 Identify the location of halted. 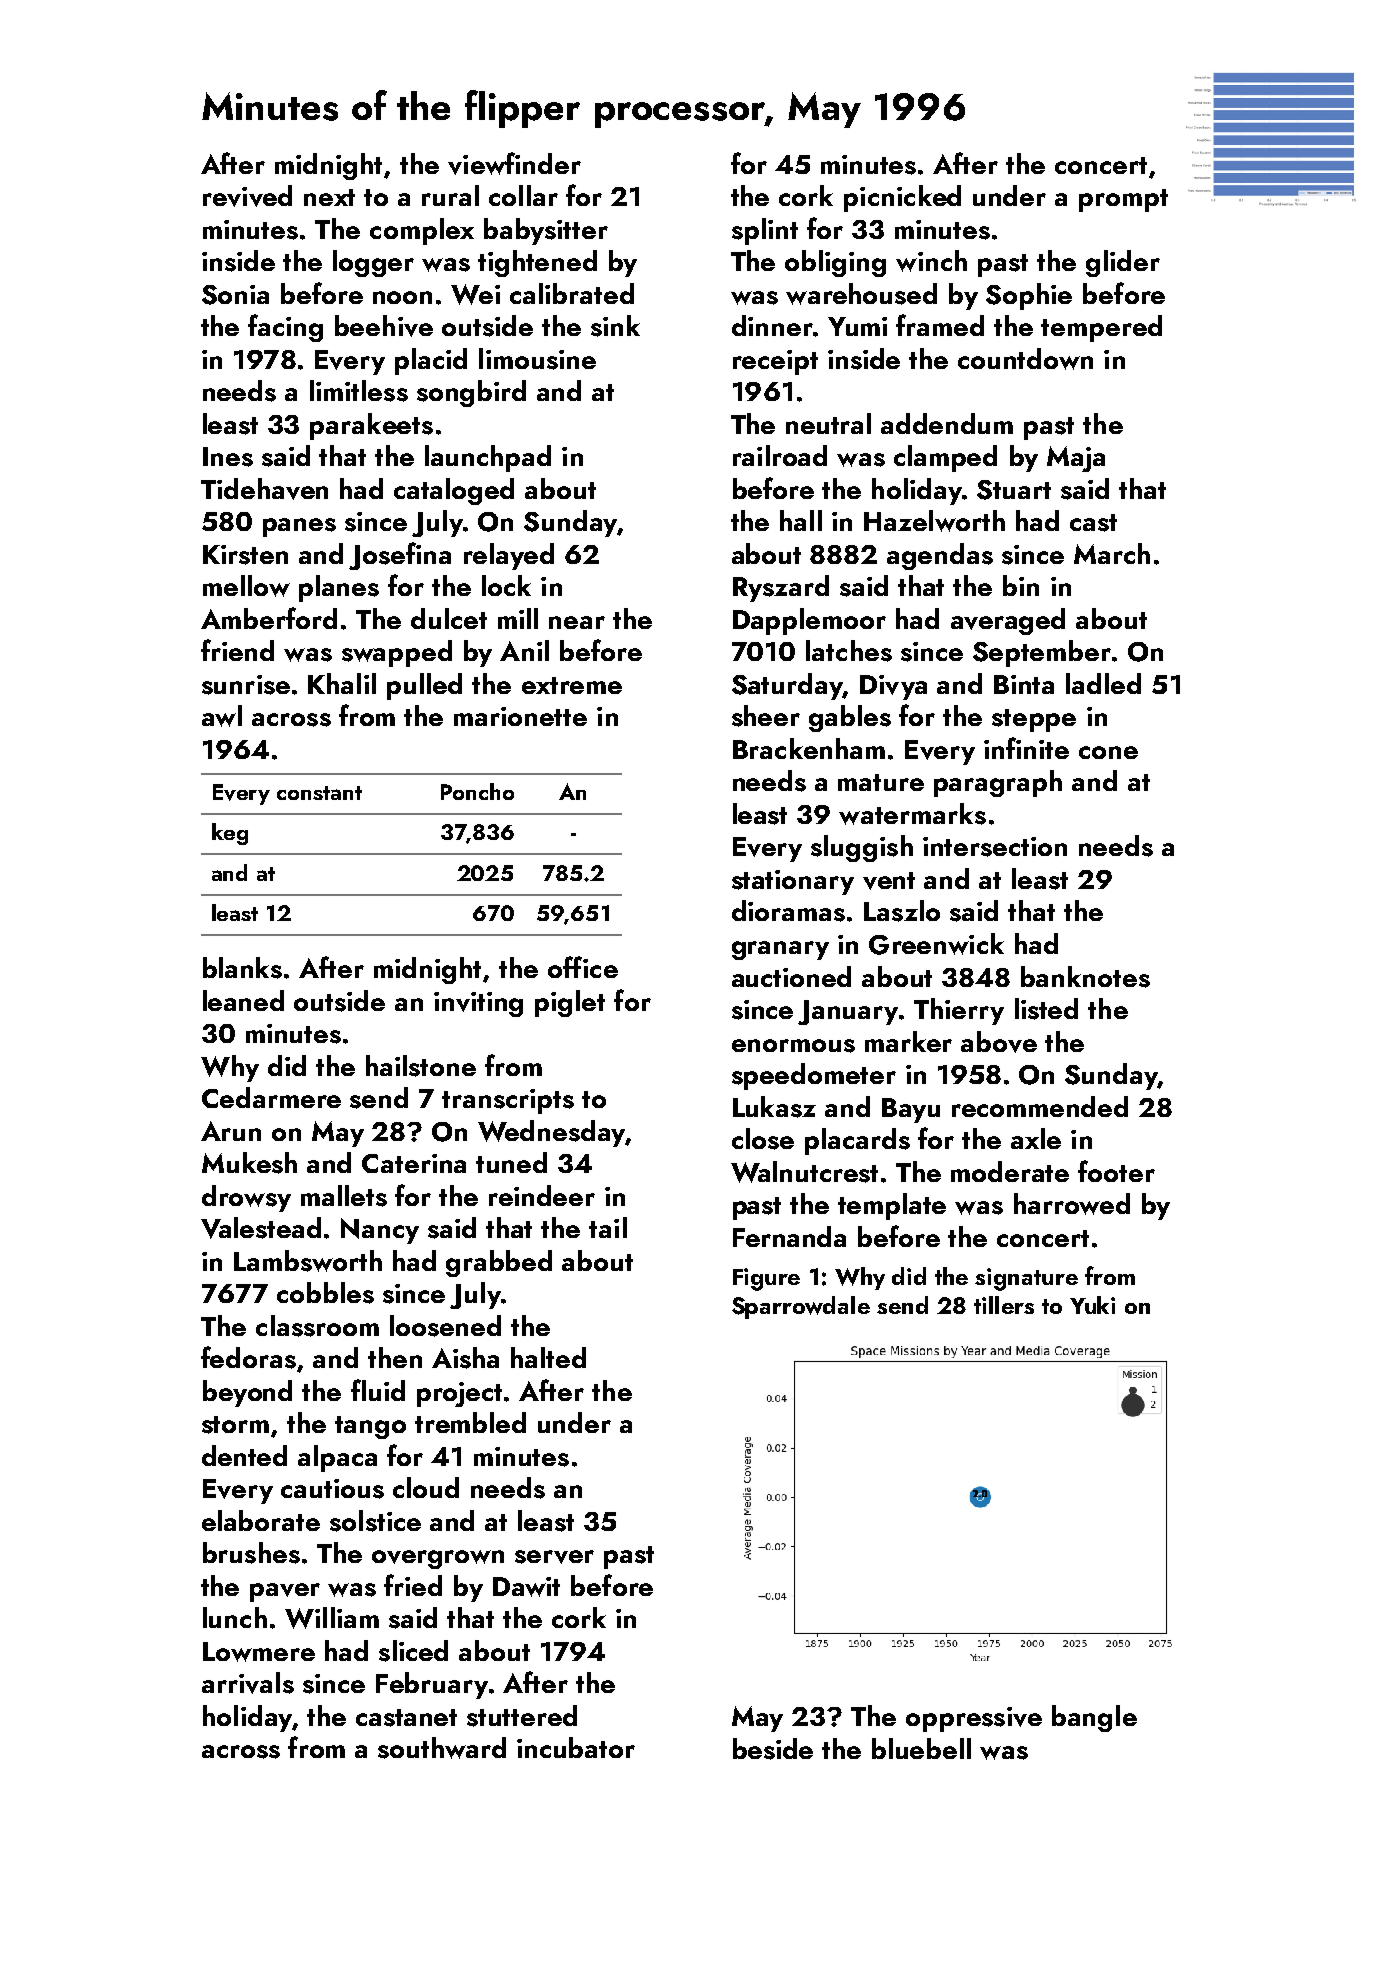
(548, 1357).
